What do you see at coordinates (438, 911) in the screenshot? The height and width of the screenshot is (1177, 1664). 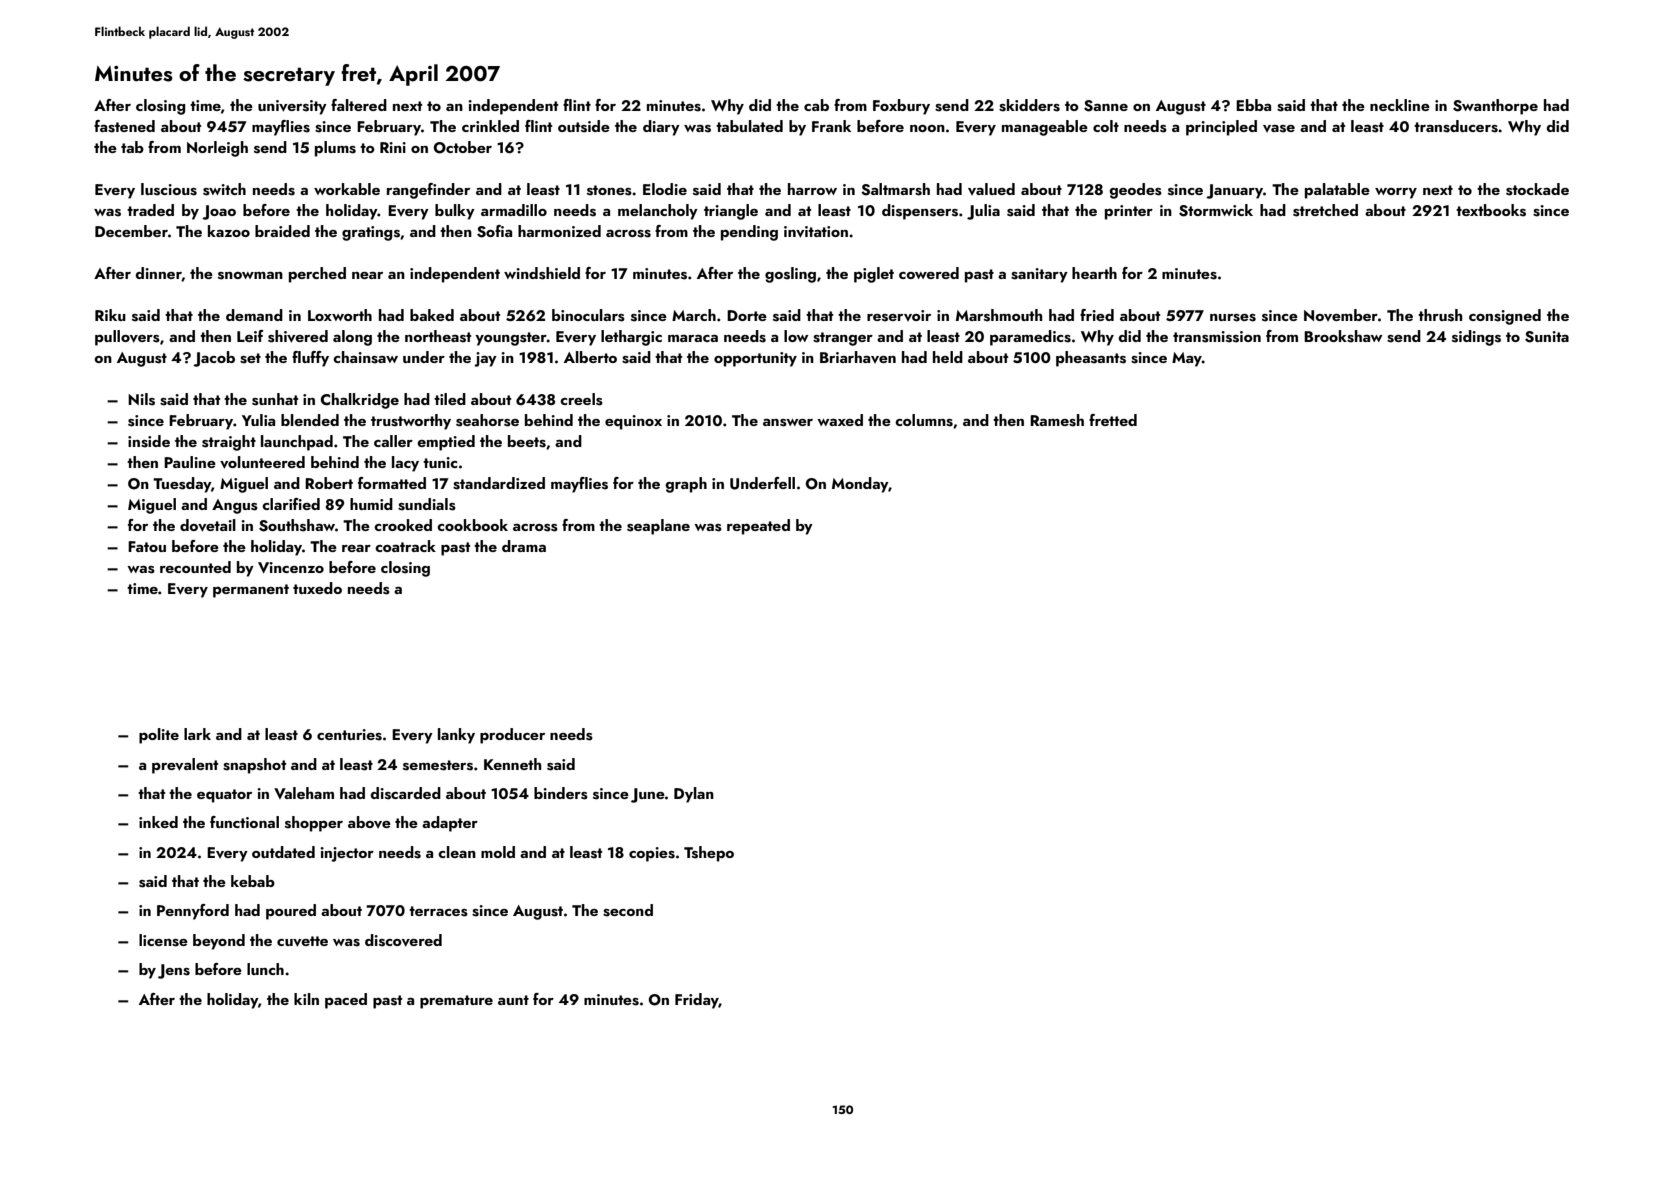 I see `terraces` at bounding box center [438, 911].
